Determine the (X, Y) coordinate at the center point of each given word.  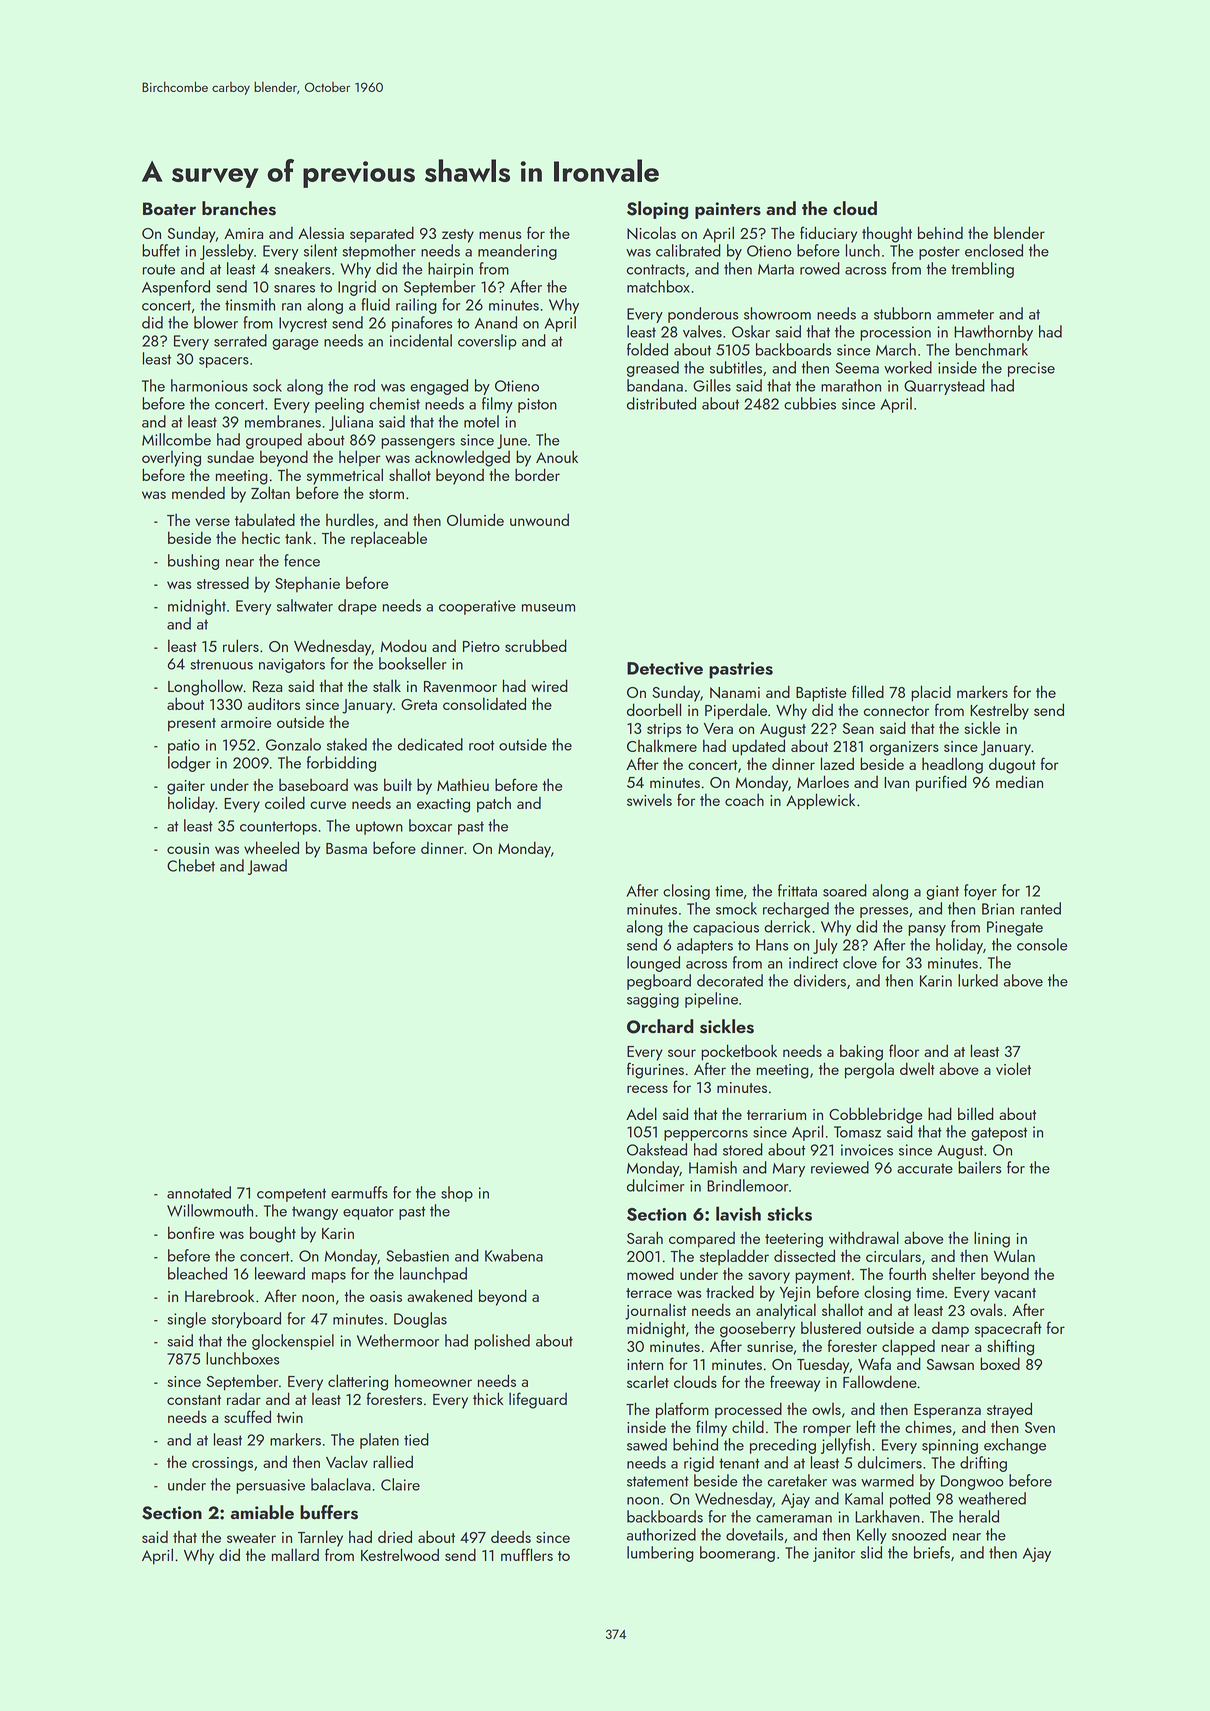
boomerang (737, 1554)
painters (728, 210)
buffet (161, 250)
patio (184, 746)
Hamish (713, 1167)
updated (758, 747)
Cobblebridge (875, 1115)
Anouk (557, 456)
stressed (223, 582)
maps (329, 1277)
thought (887, 234)
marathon (851, 385)
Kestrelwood (400, 1554)
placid (931, 693)
